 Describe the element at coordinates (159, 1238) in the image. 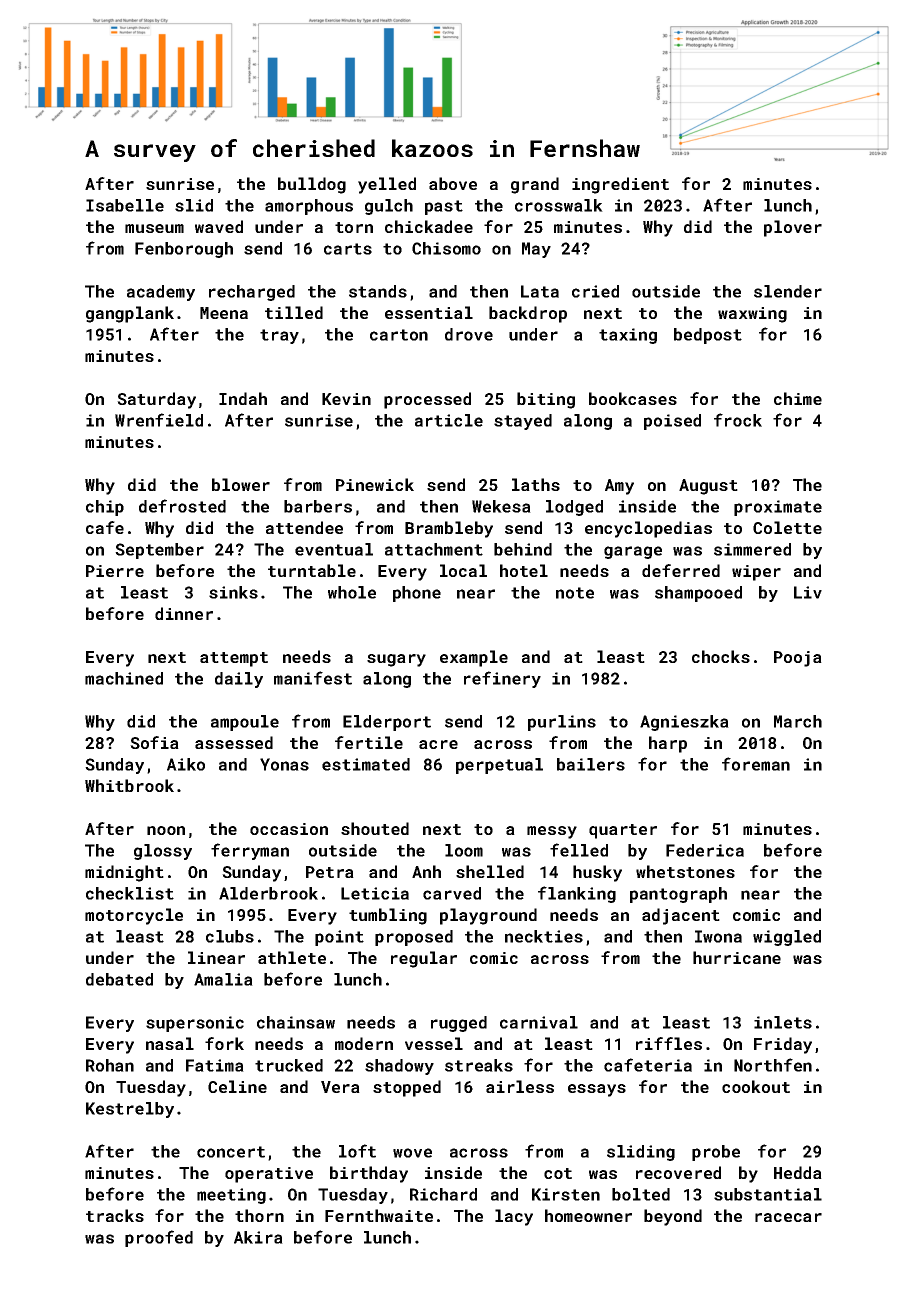

I see `proofed` at that location.
